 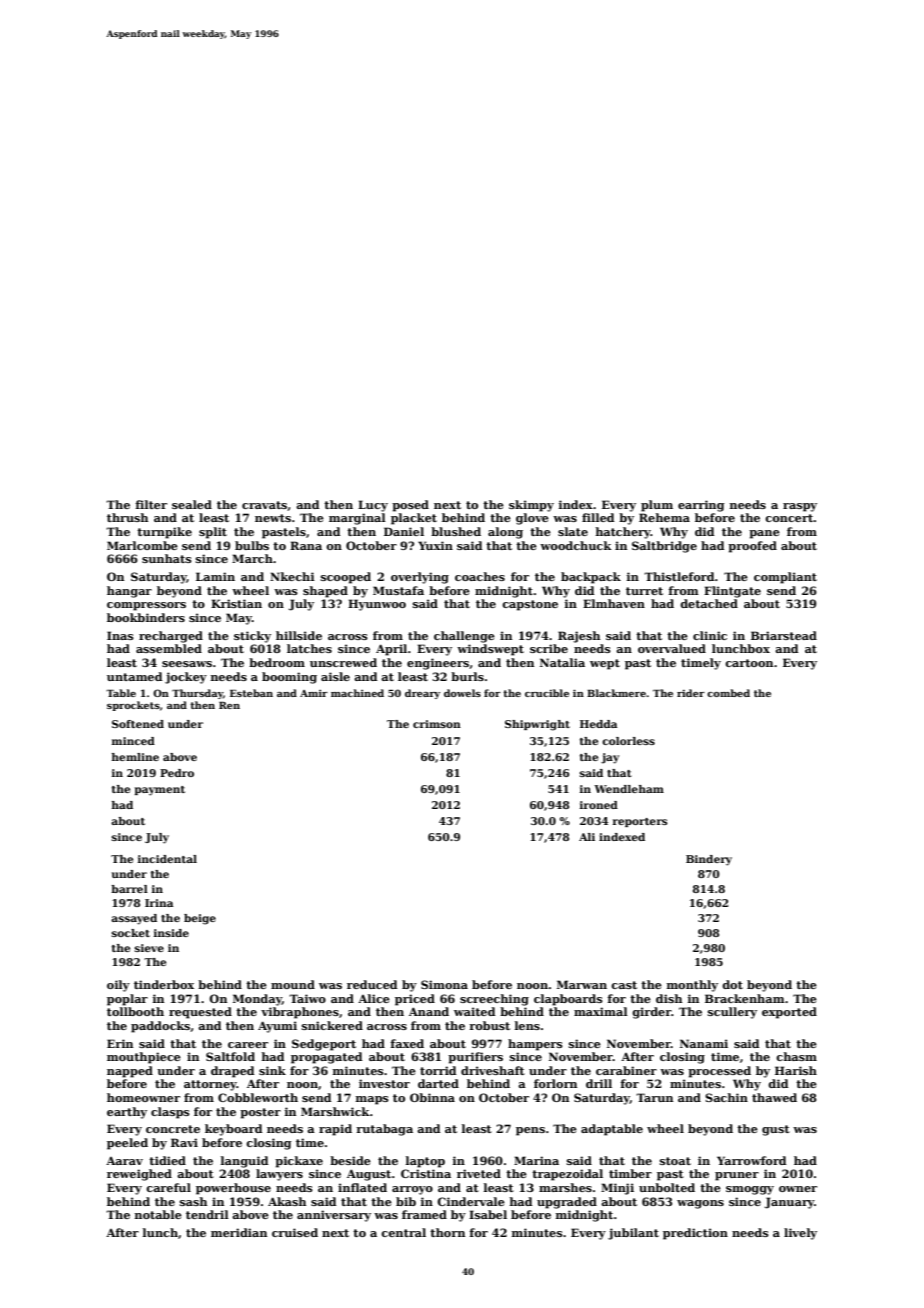 What do you see at coordinates (273, 518) in the screenshot?
I see `newts` at bounding box center [273, 518].
